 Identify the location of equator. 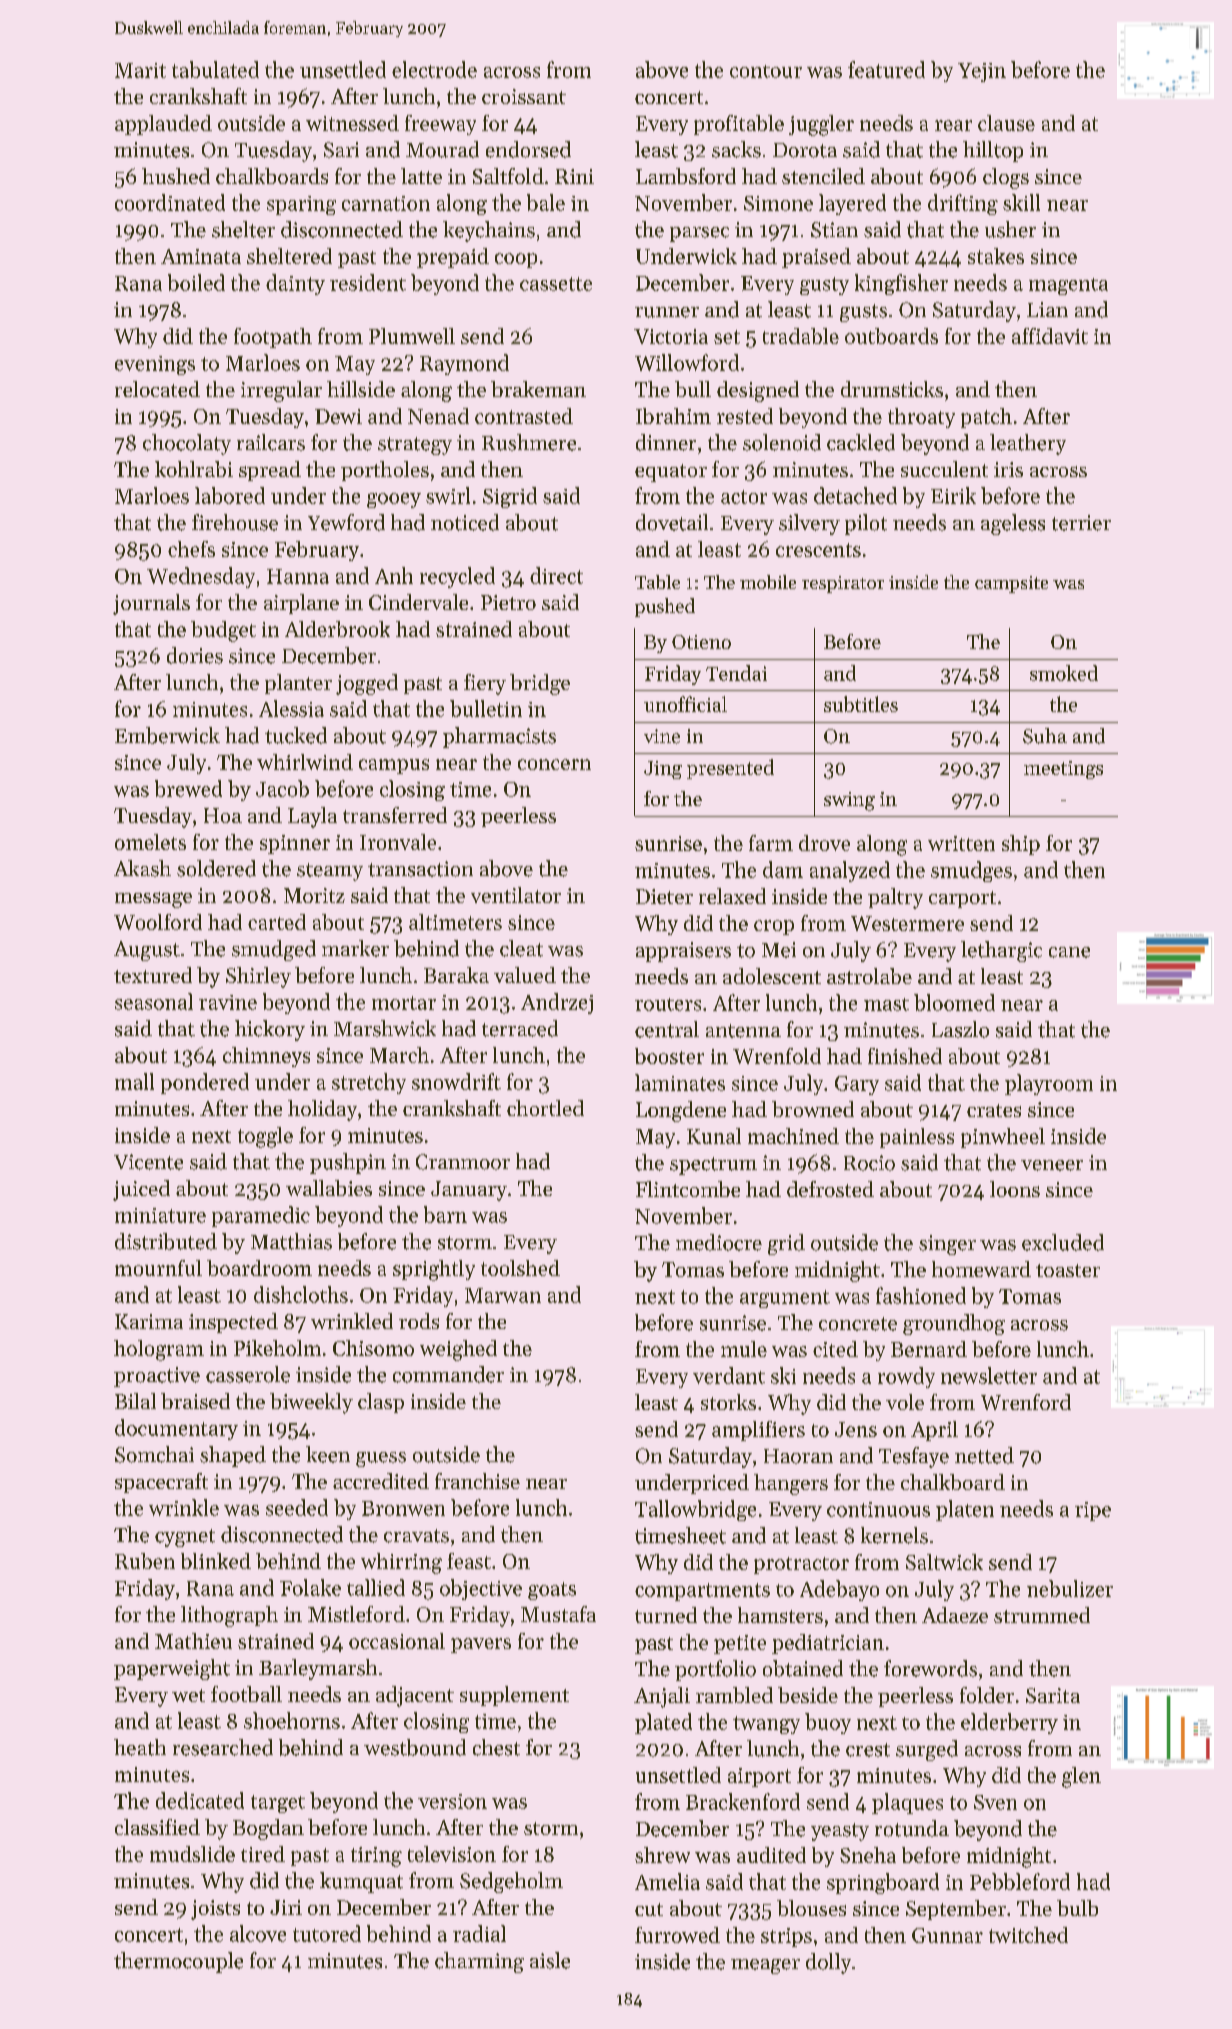
(671, 473).
